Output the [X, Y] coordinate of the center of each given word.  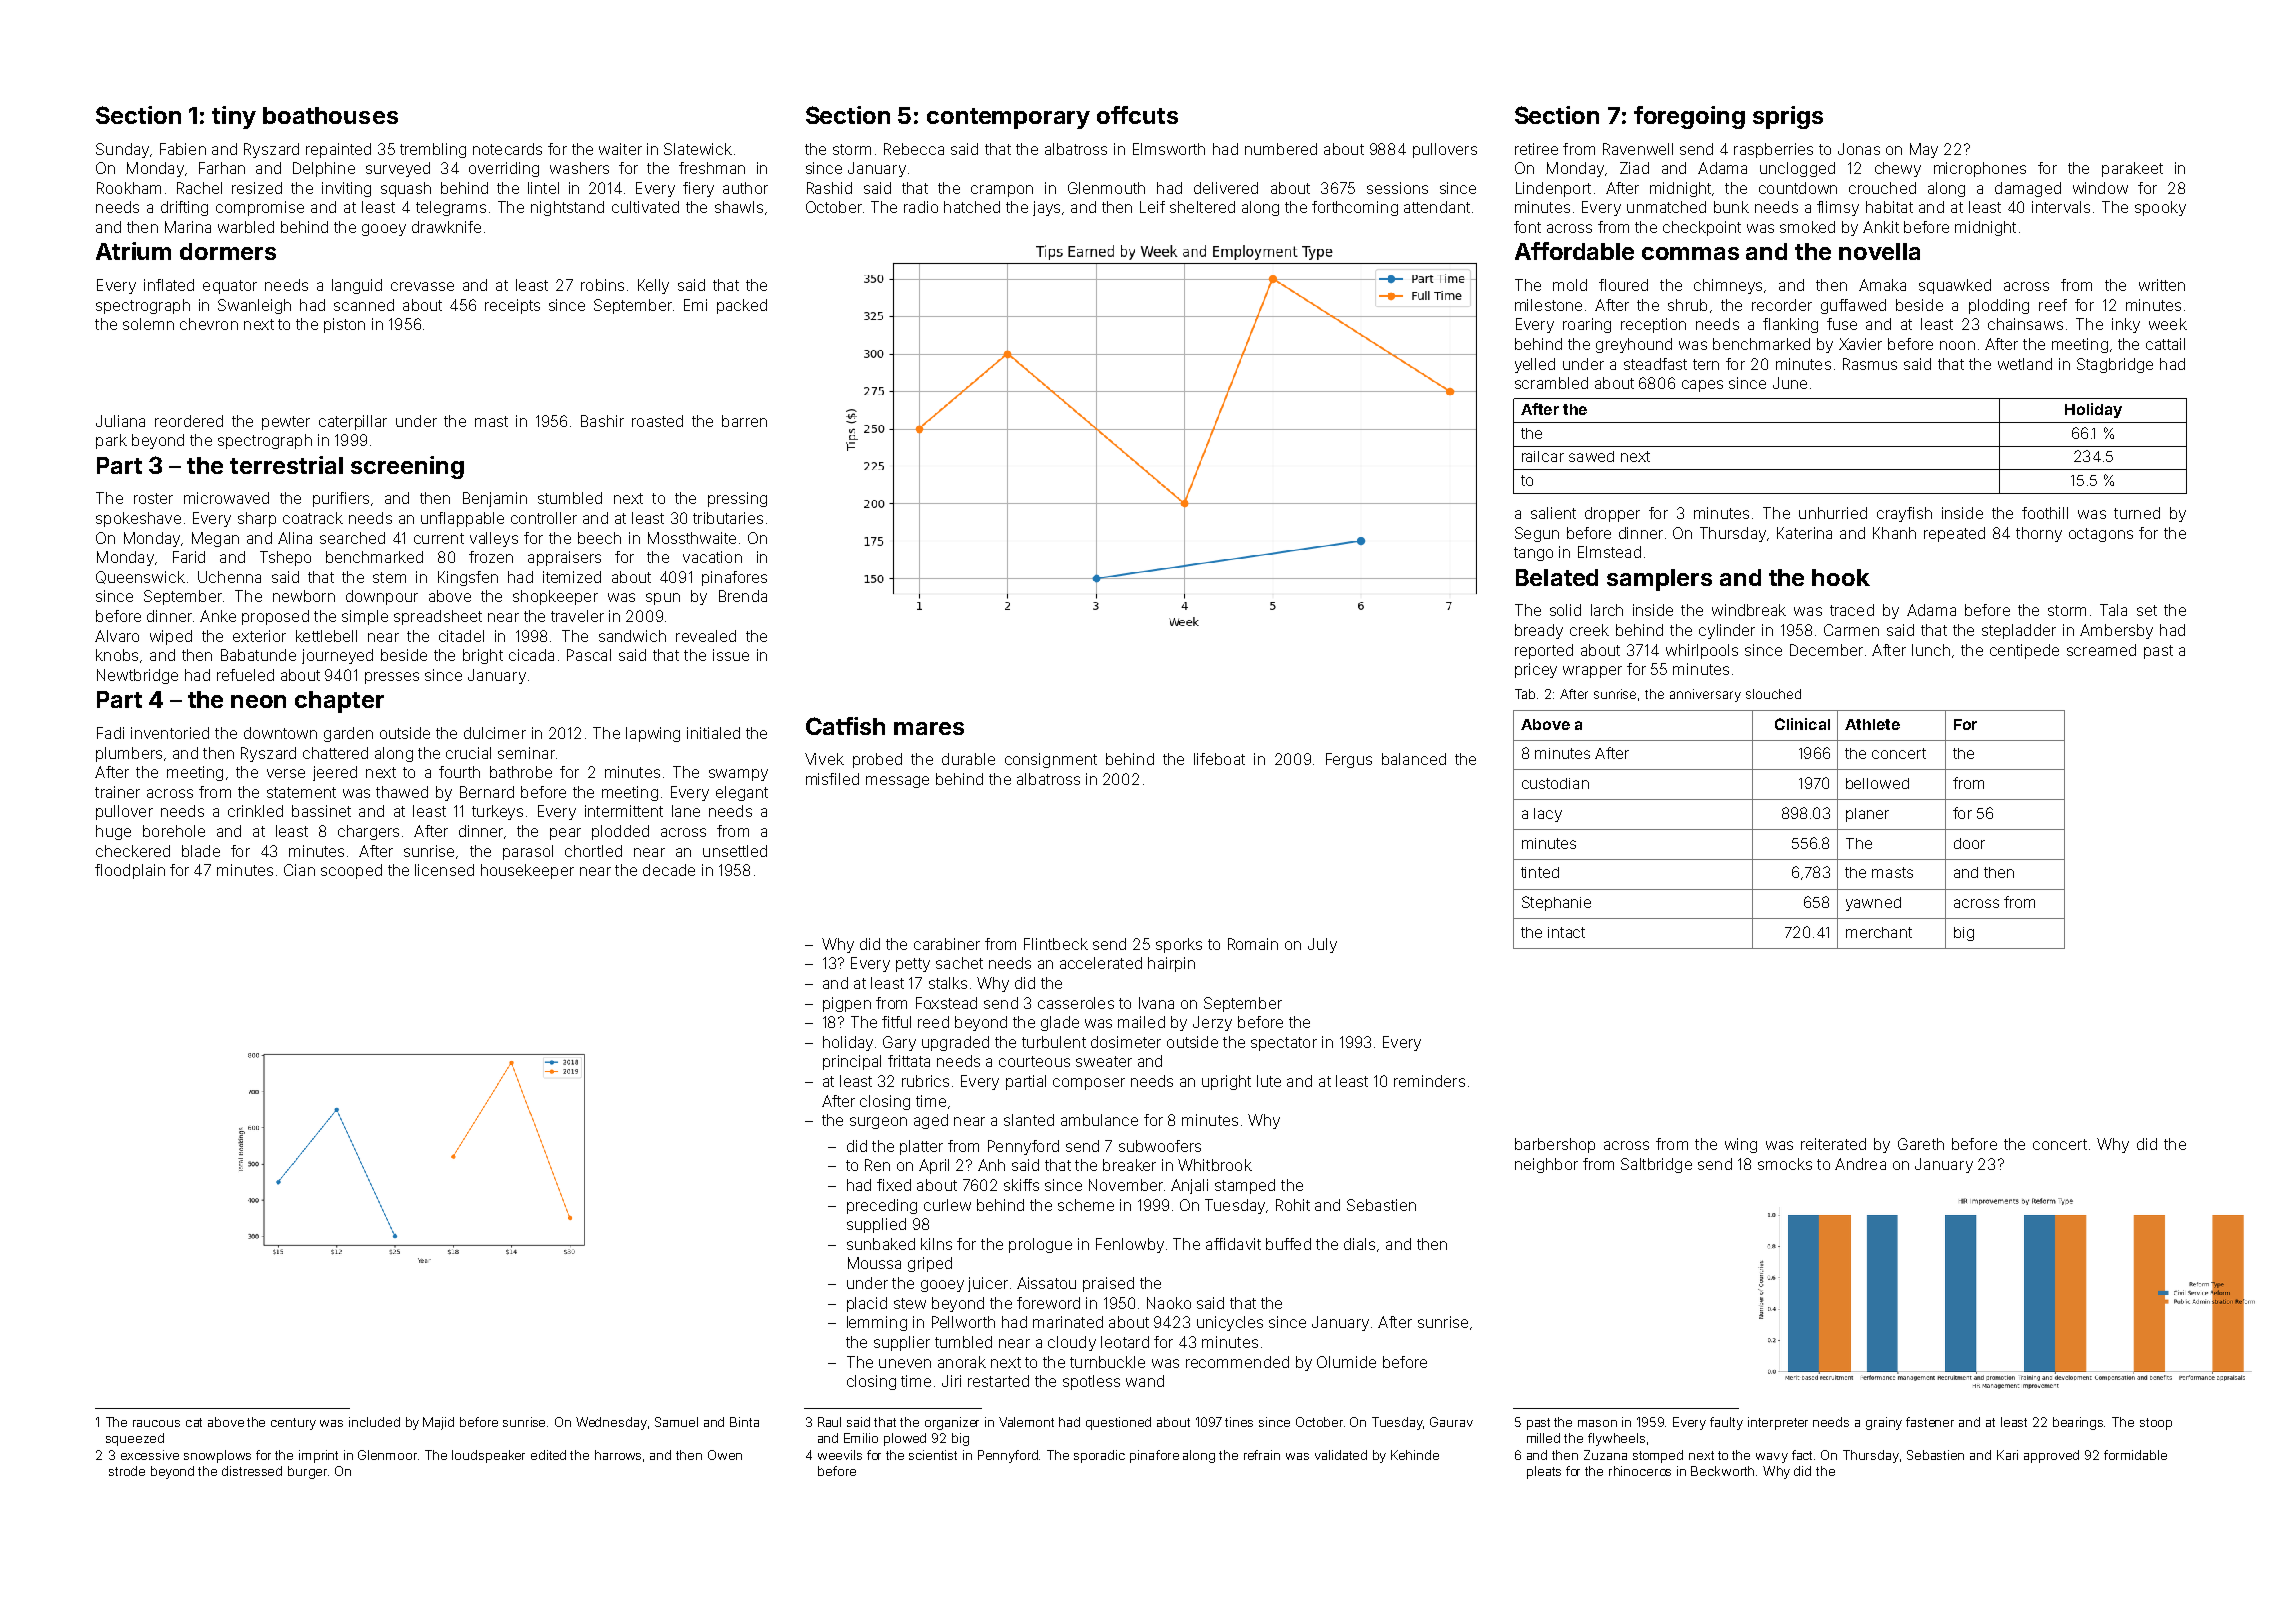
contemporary [1008, 118]
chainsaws [2025, 324]
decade [669, 870]
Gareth [1921, 1144]
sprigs [1788, 117]
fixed [894, 1185]
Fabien [183, 149]
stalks [948, 983]
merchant [1879, 932]
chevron [209, 324]
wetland [2025, 364]
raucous [156, 1423]
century [293, 1424]
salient [1553, 513]
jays [1046, 208]
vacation [712, 557]
